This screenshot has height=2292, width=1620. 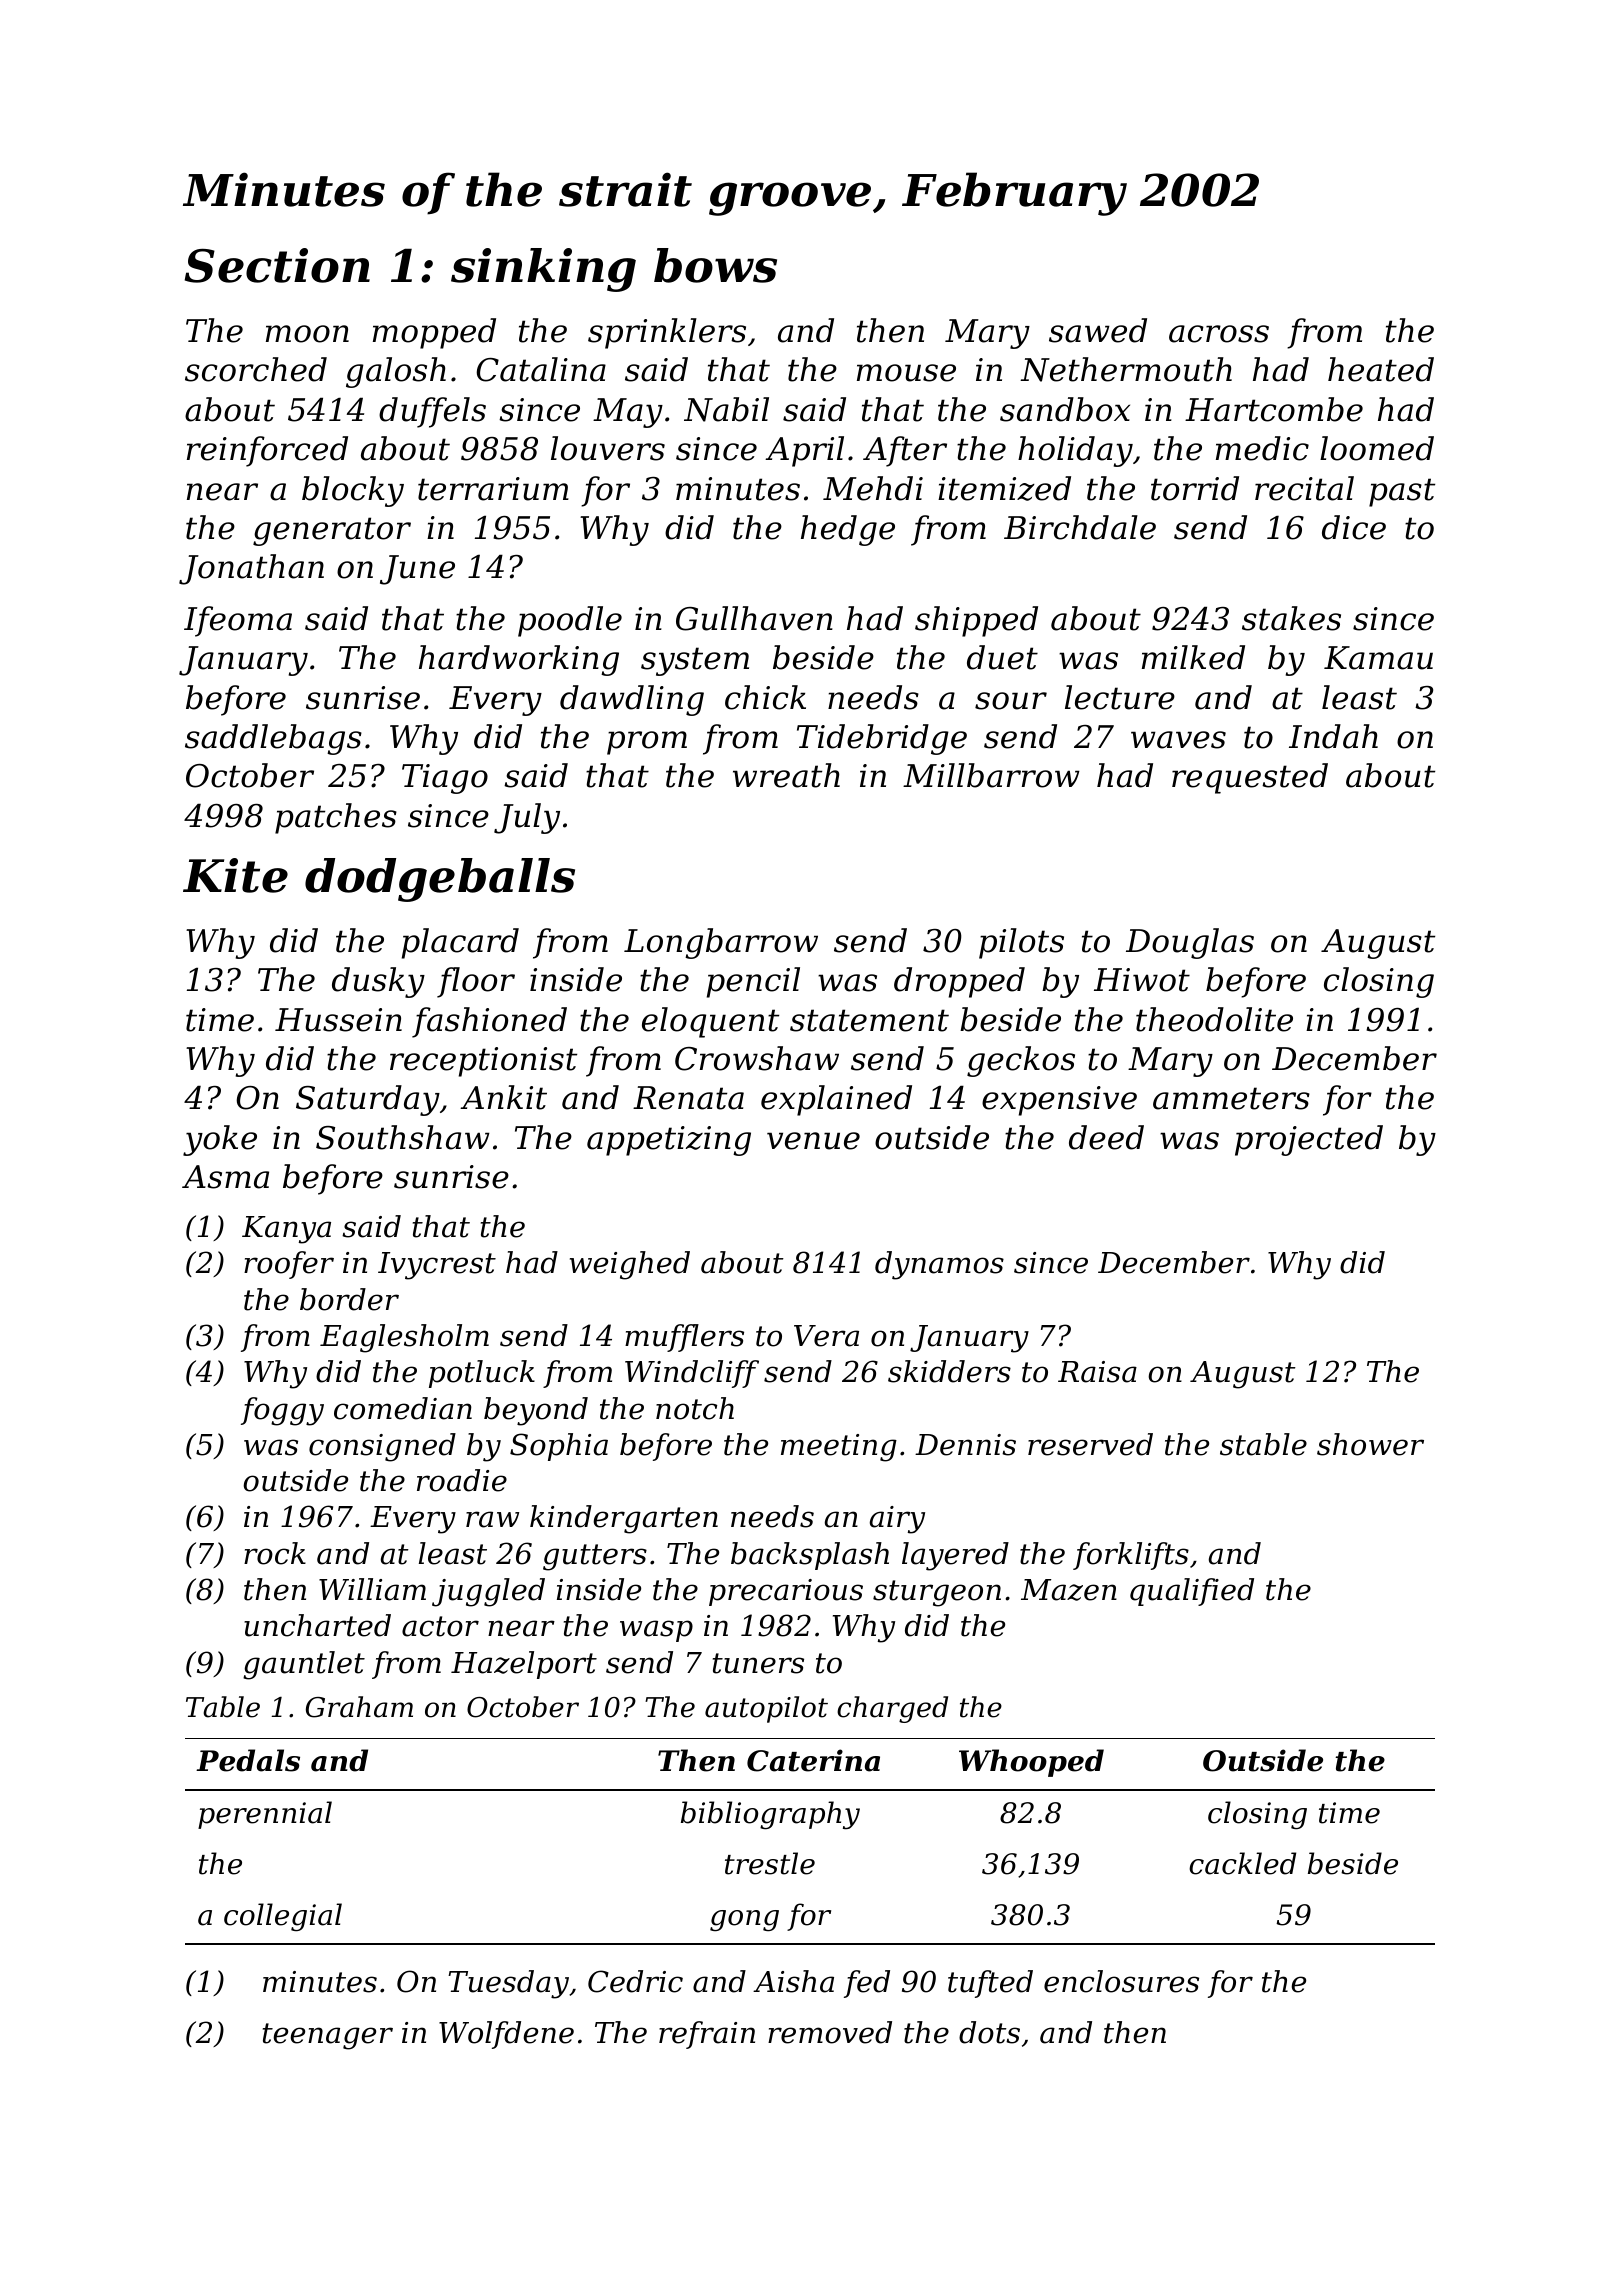 I want to click on After, so click(x=905, y=451).
